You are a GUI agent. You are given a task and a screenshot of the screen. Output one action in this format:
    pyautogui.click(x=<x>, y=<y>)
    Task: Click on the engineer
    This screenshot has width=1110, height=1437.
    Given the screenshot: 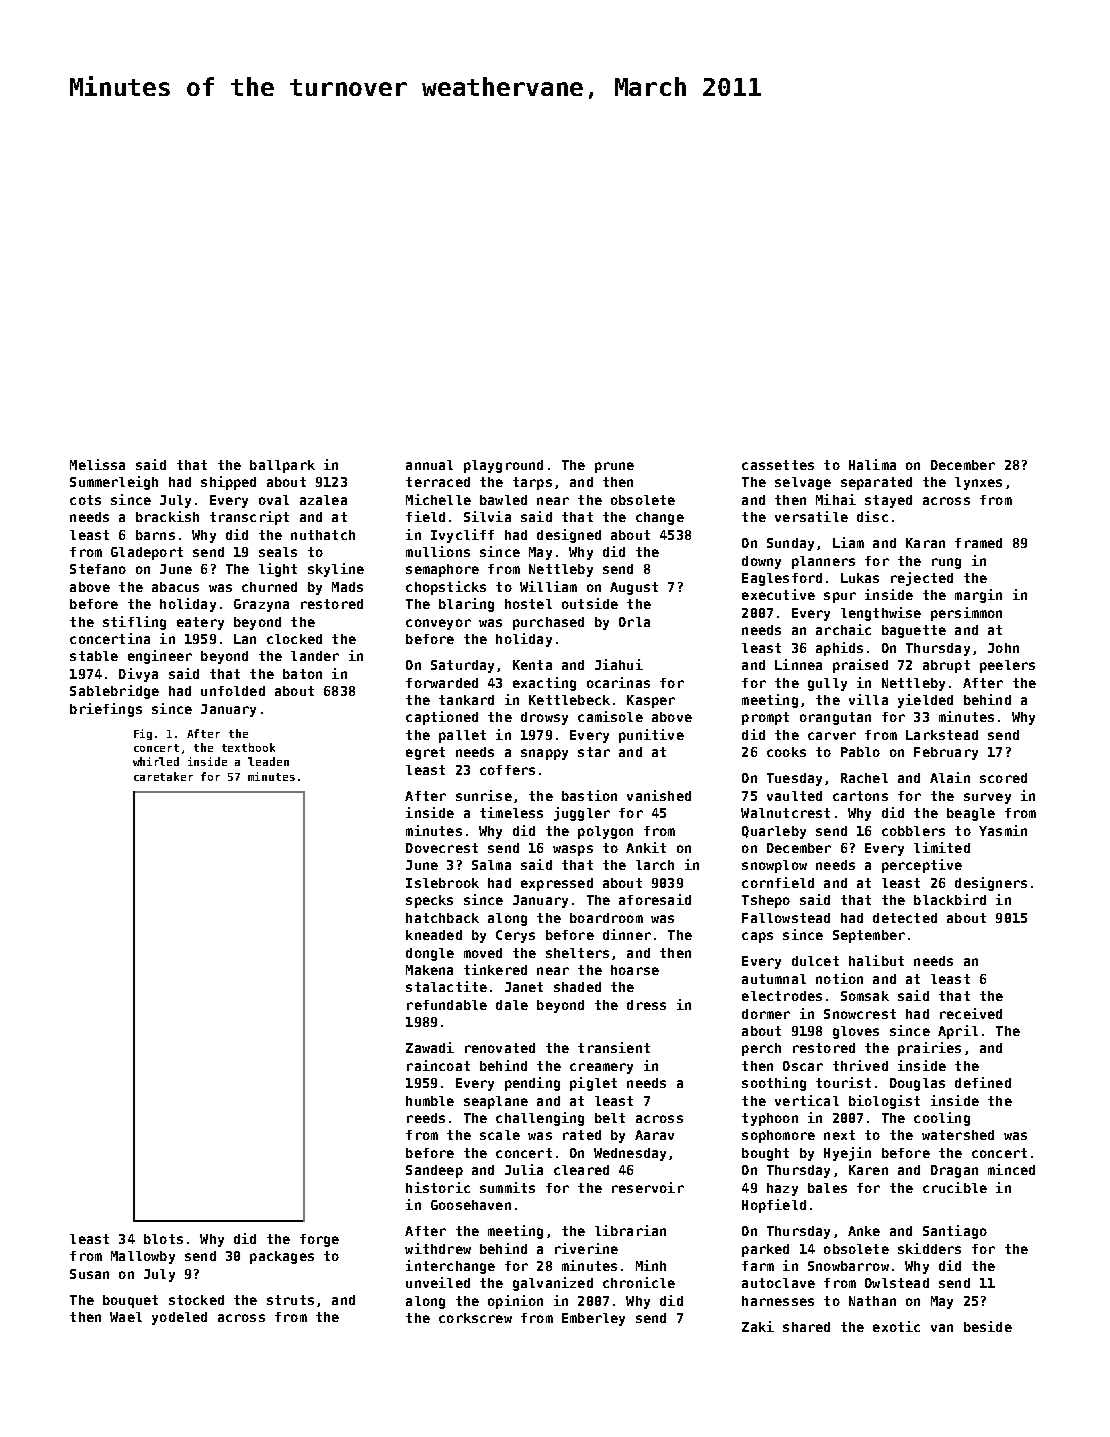 What is the action you would take?
    pyautogui.click(x=160, y=657)
